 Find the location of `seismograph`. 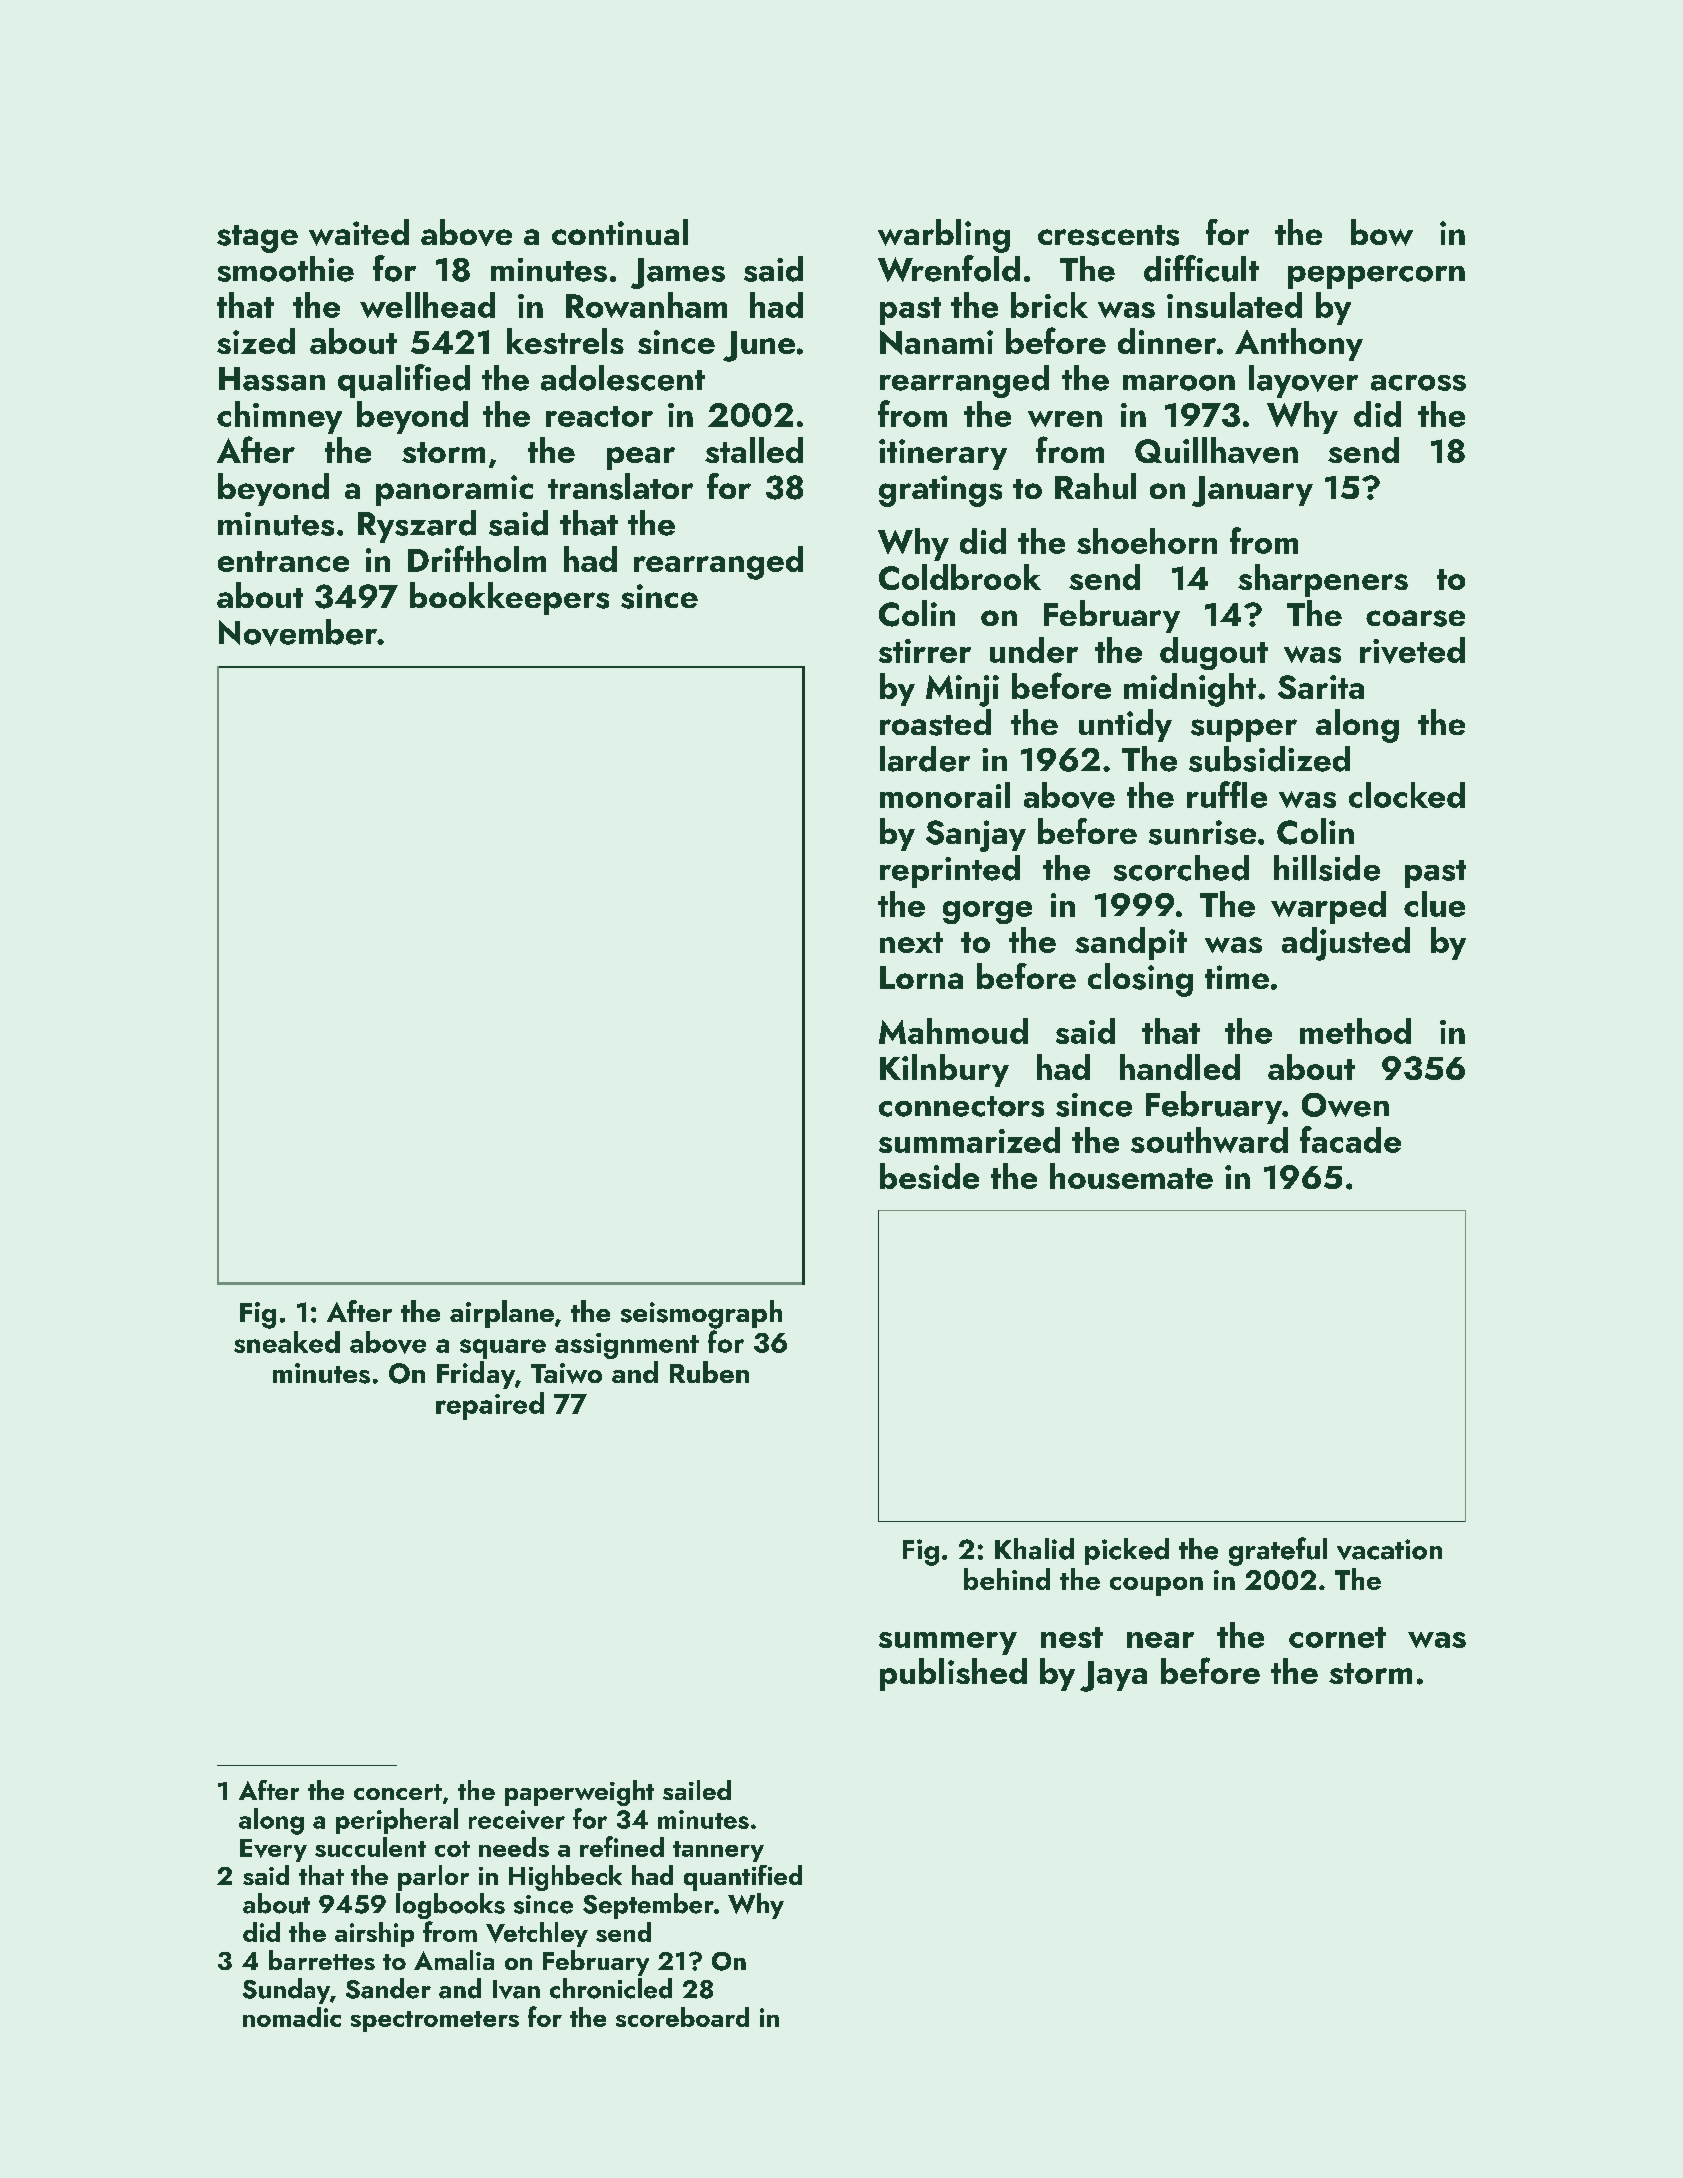

seismograph is located at coordinates (701, 1314).
